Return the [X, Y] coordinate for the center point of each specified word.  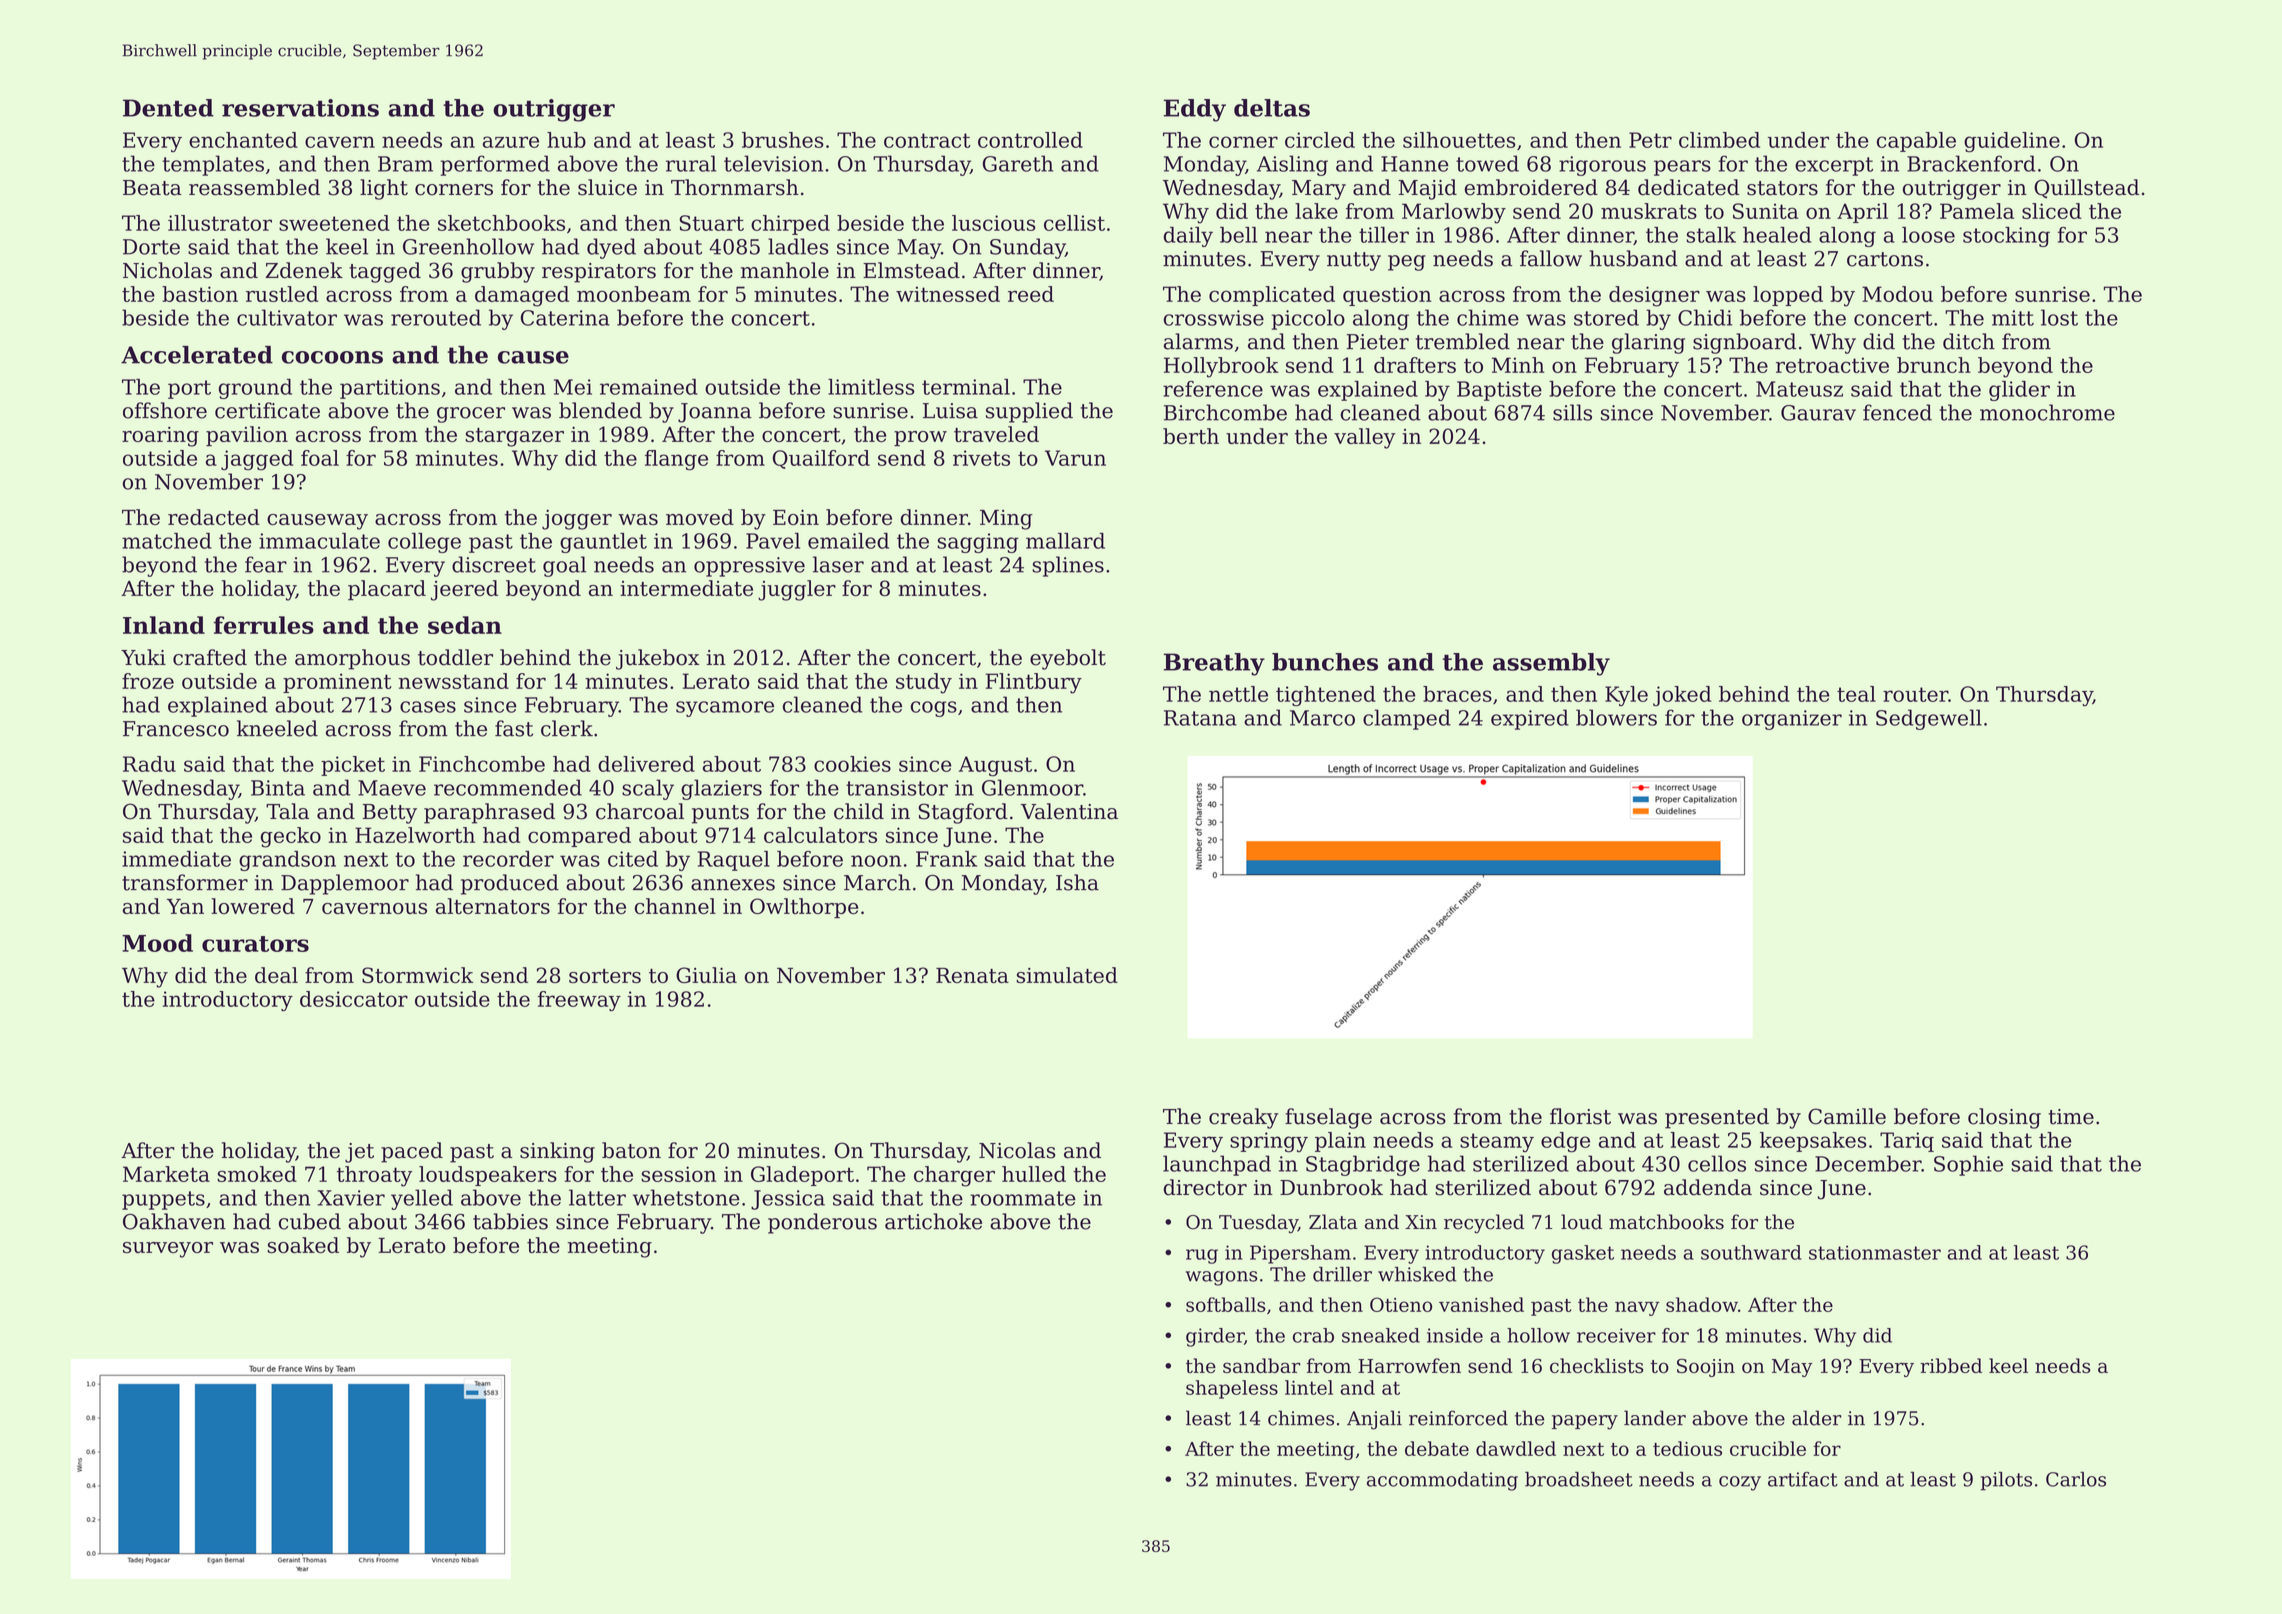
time [2071, 1117]
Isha [1077, 882]
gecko [291, 837]
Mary [1319, 190]
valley [1365, 438]
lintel [1309, 1387]
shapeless [1232, 1389]
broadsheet [1579, 1479]
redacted [214, 517]
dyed [611, 248]
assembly [1551, 664]
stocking [2006, 237]
